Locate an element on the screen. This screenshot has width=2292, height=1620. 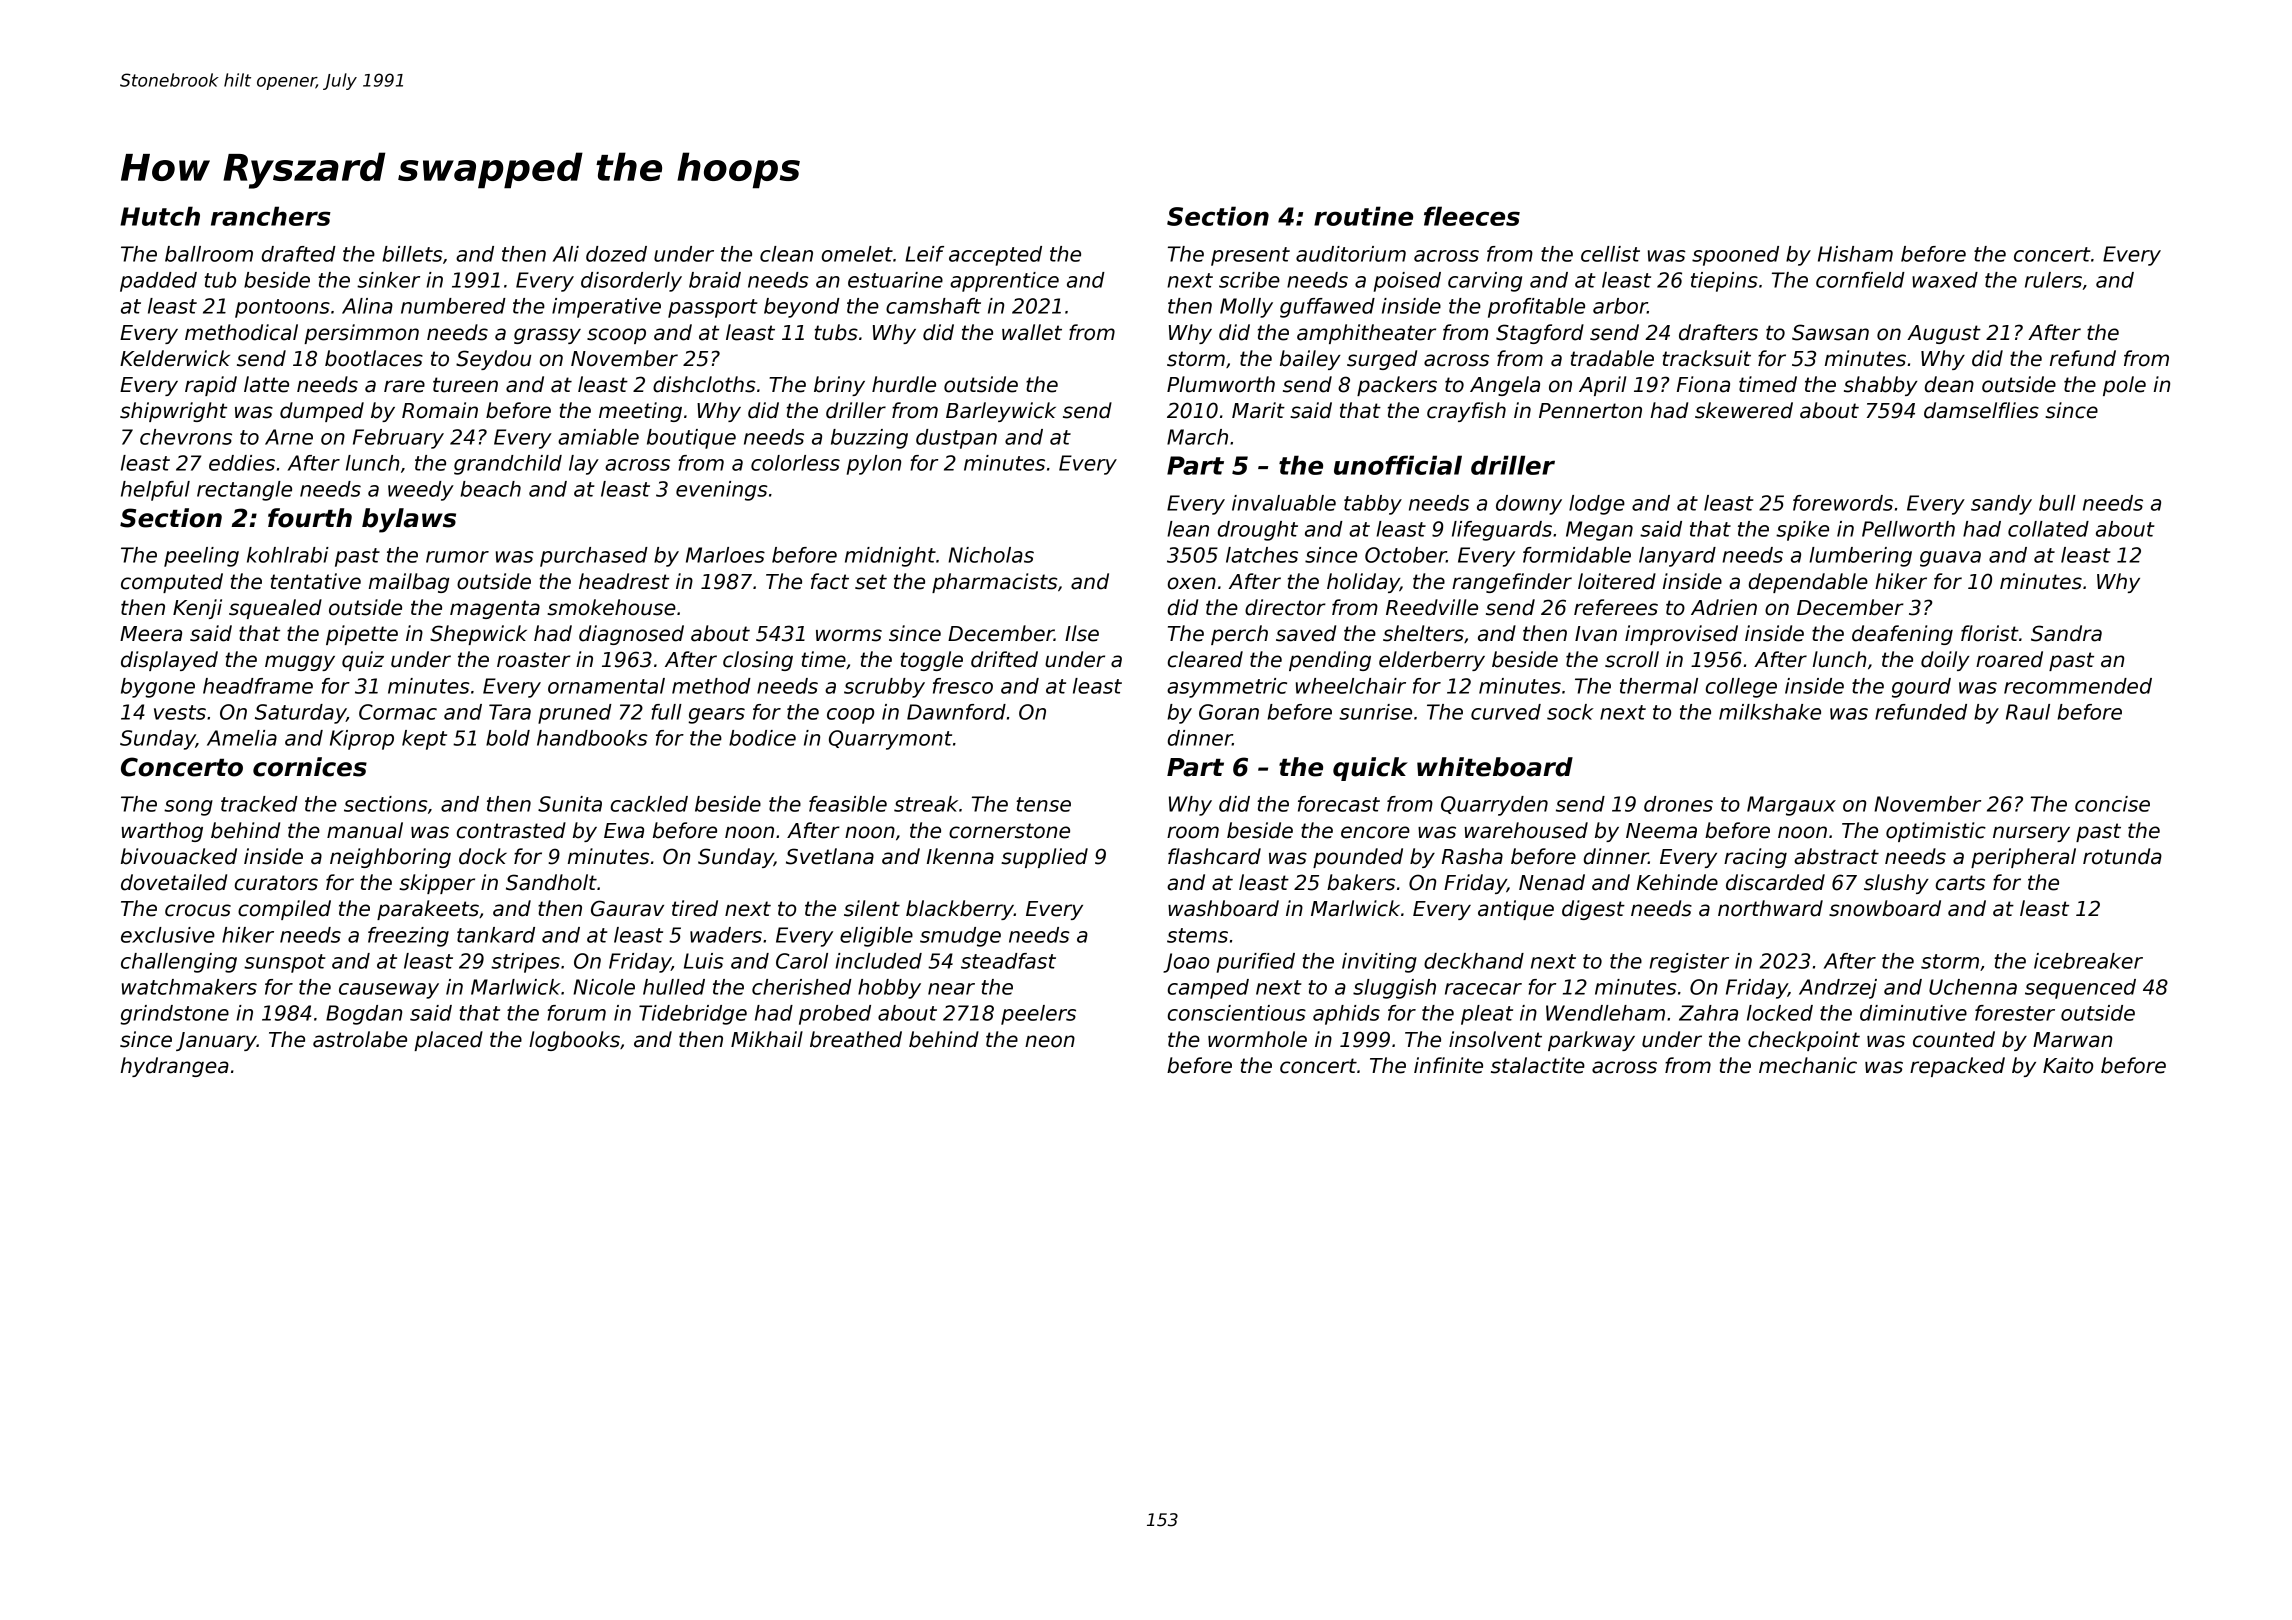
logbooks is located at coordinates (574, 1041).
